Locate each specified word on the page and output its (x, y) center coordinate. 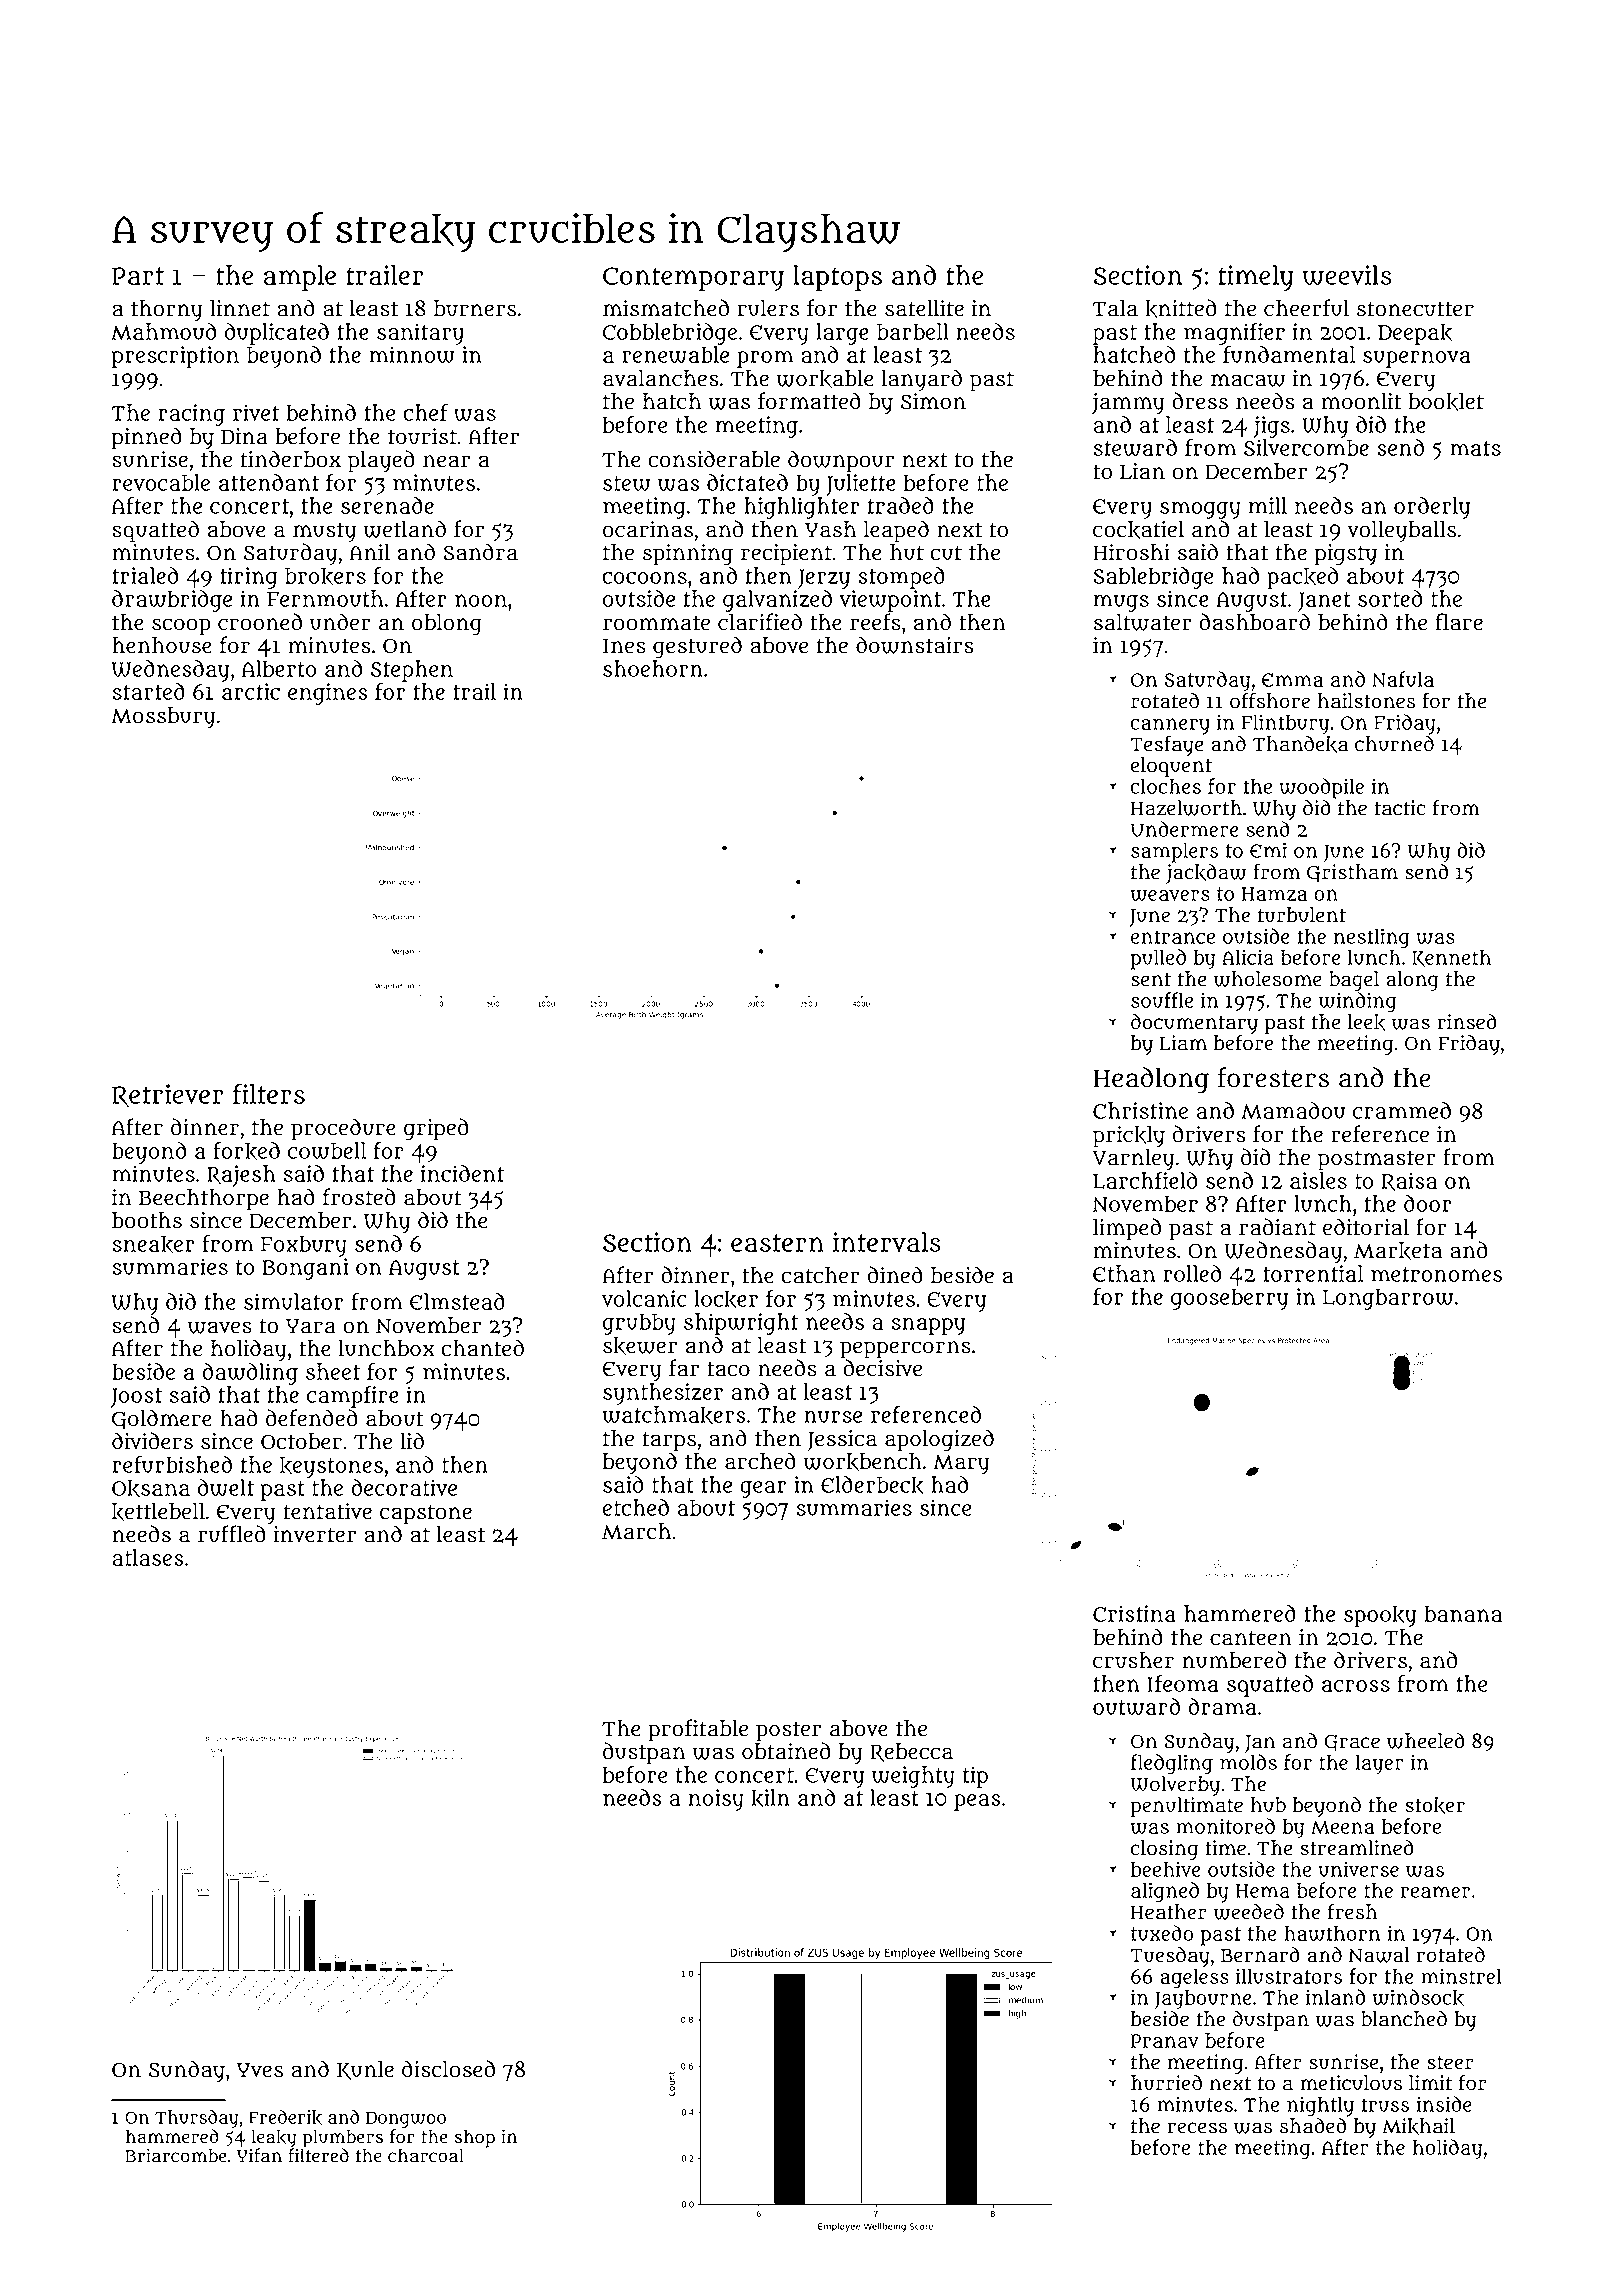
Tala (1115, 308)
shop (475, 2138)
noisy (716, 1800)
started (148, 691)
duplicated (277, 334)
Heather (1169, 1912)
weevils (1347, 275)
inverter (314, 1534)
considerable (714, 459)
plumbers (343, 2138)
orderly (1432, 508)
